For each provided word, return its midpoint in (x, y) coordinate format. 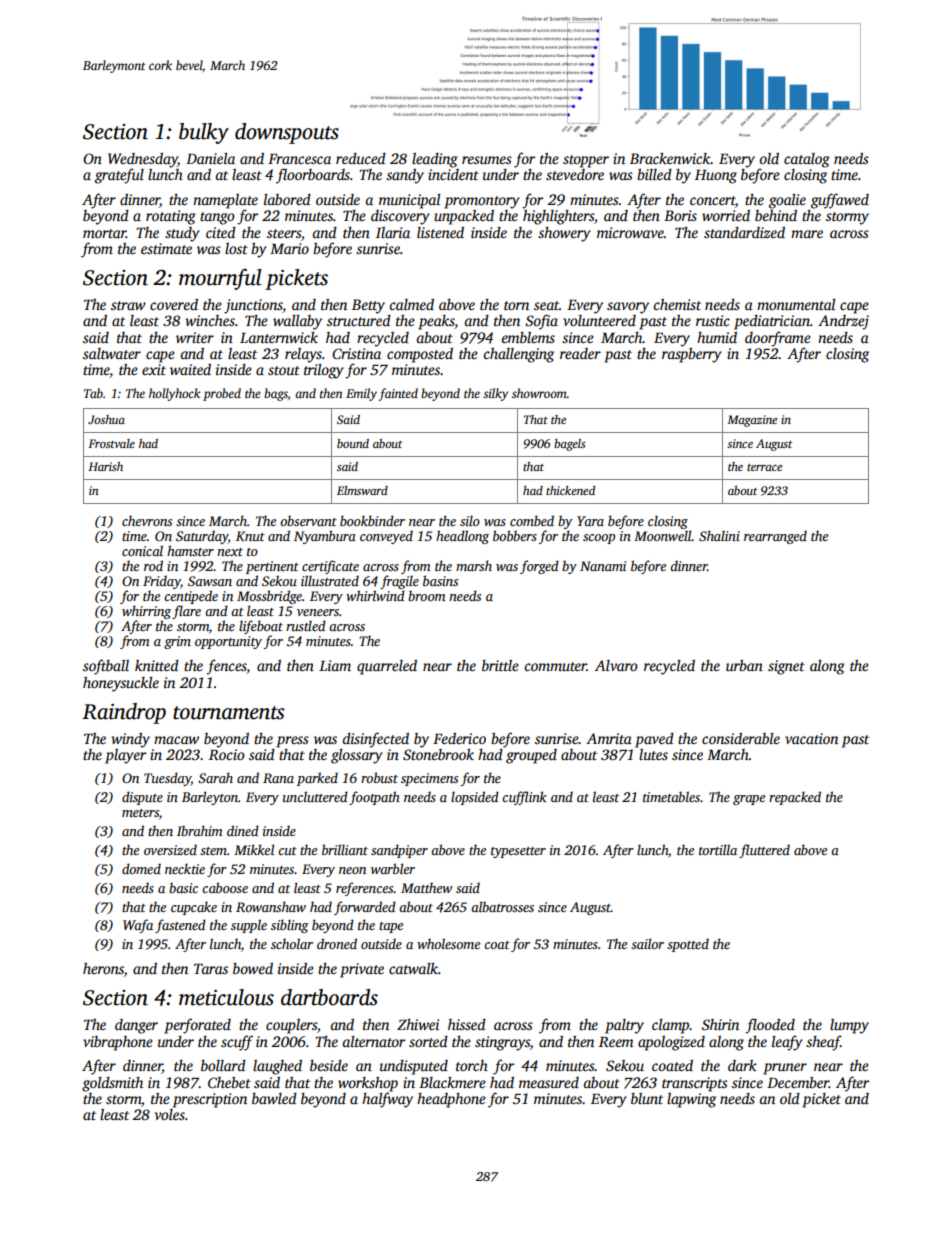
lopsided (475, 798)
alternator (373, 1041)
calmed (411, 304)
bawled (274, 1098)
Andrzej (843, 322)
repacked (795, 798)
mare (807, 234)
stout (284, 370)
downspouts (287, 133)
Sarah (215, 777)
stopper (586, 161)
